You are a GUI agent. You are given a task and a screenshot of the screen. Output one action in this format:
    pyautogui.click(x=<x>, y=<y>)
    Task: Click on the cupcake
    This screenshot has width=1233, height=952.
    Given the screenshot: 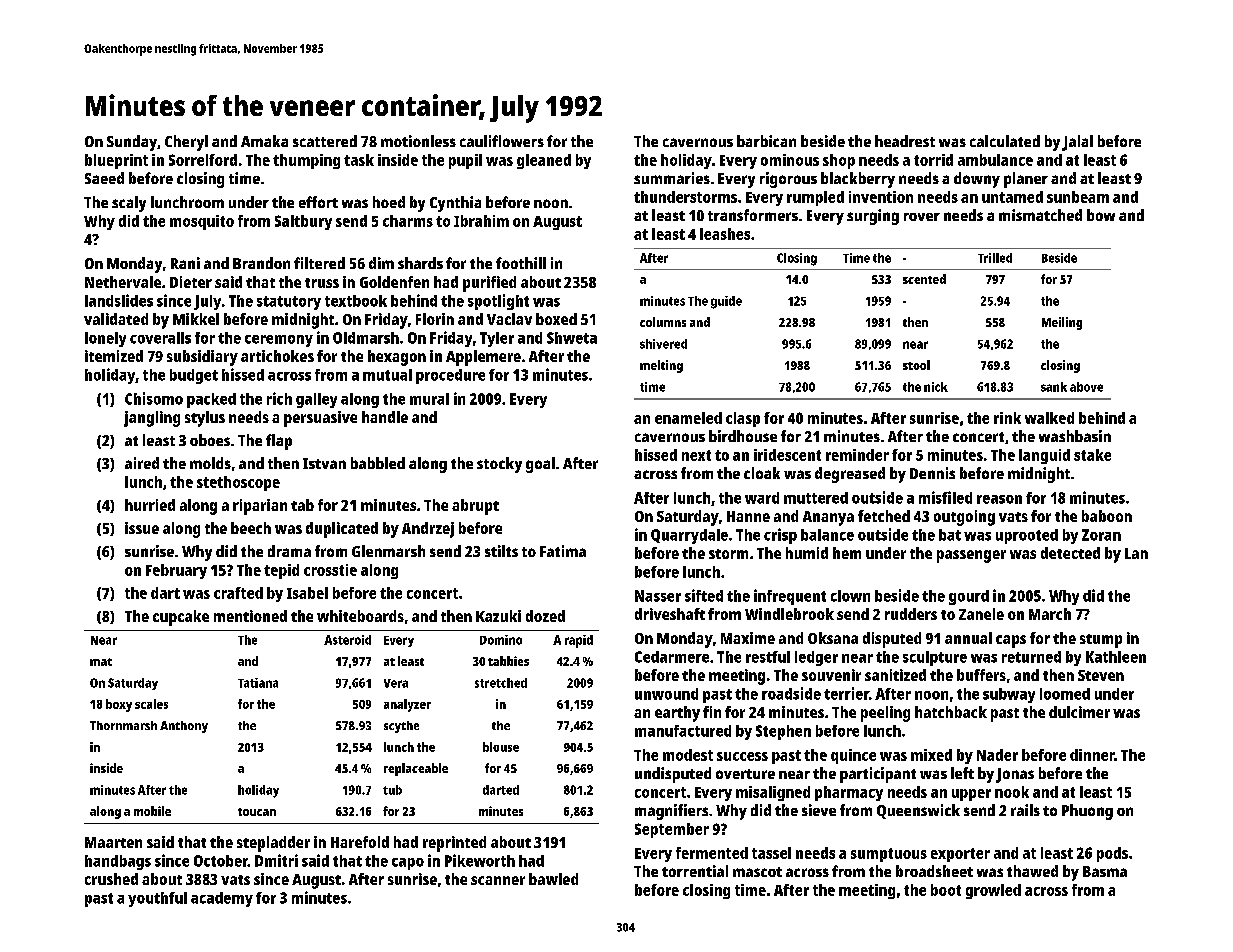 What is the action you would take?
    pyautogui.click(x=181, y=618)
